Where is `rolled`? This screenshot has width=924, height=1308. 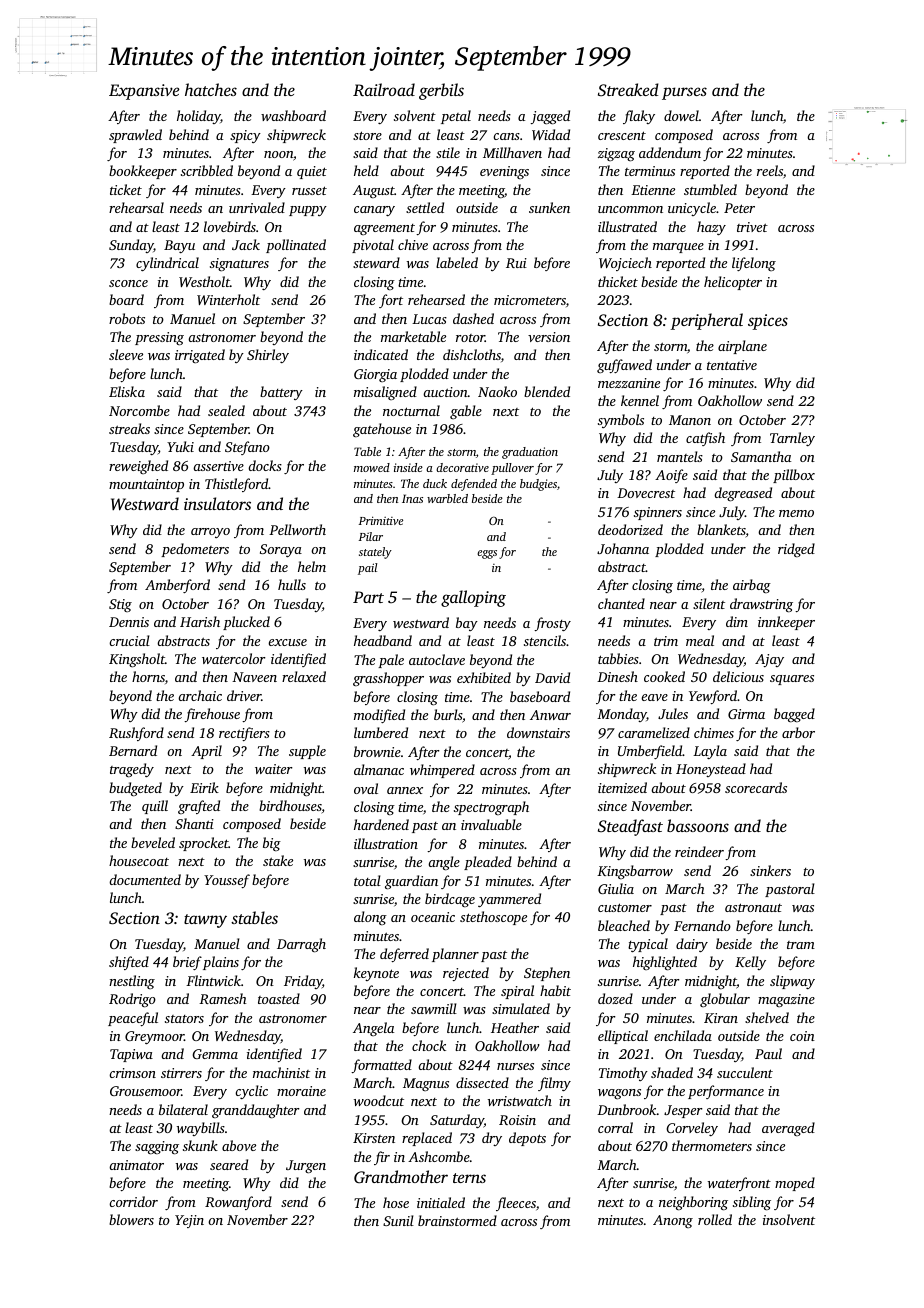
rolled is located at coordinates (715, 1219).
